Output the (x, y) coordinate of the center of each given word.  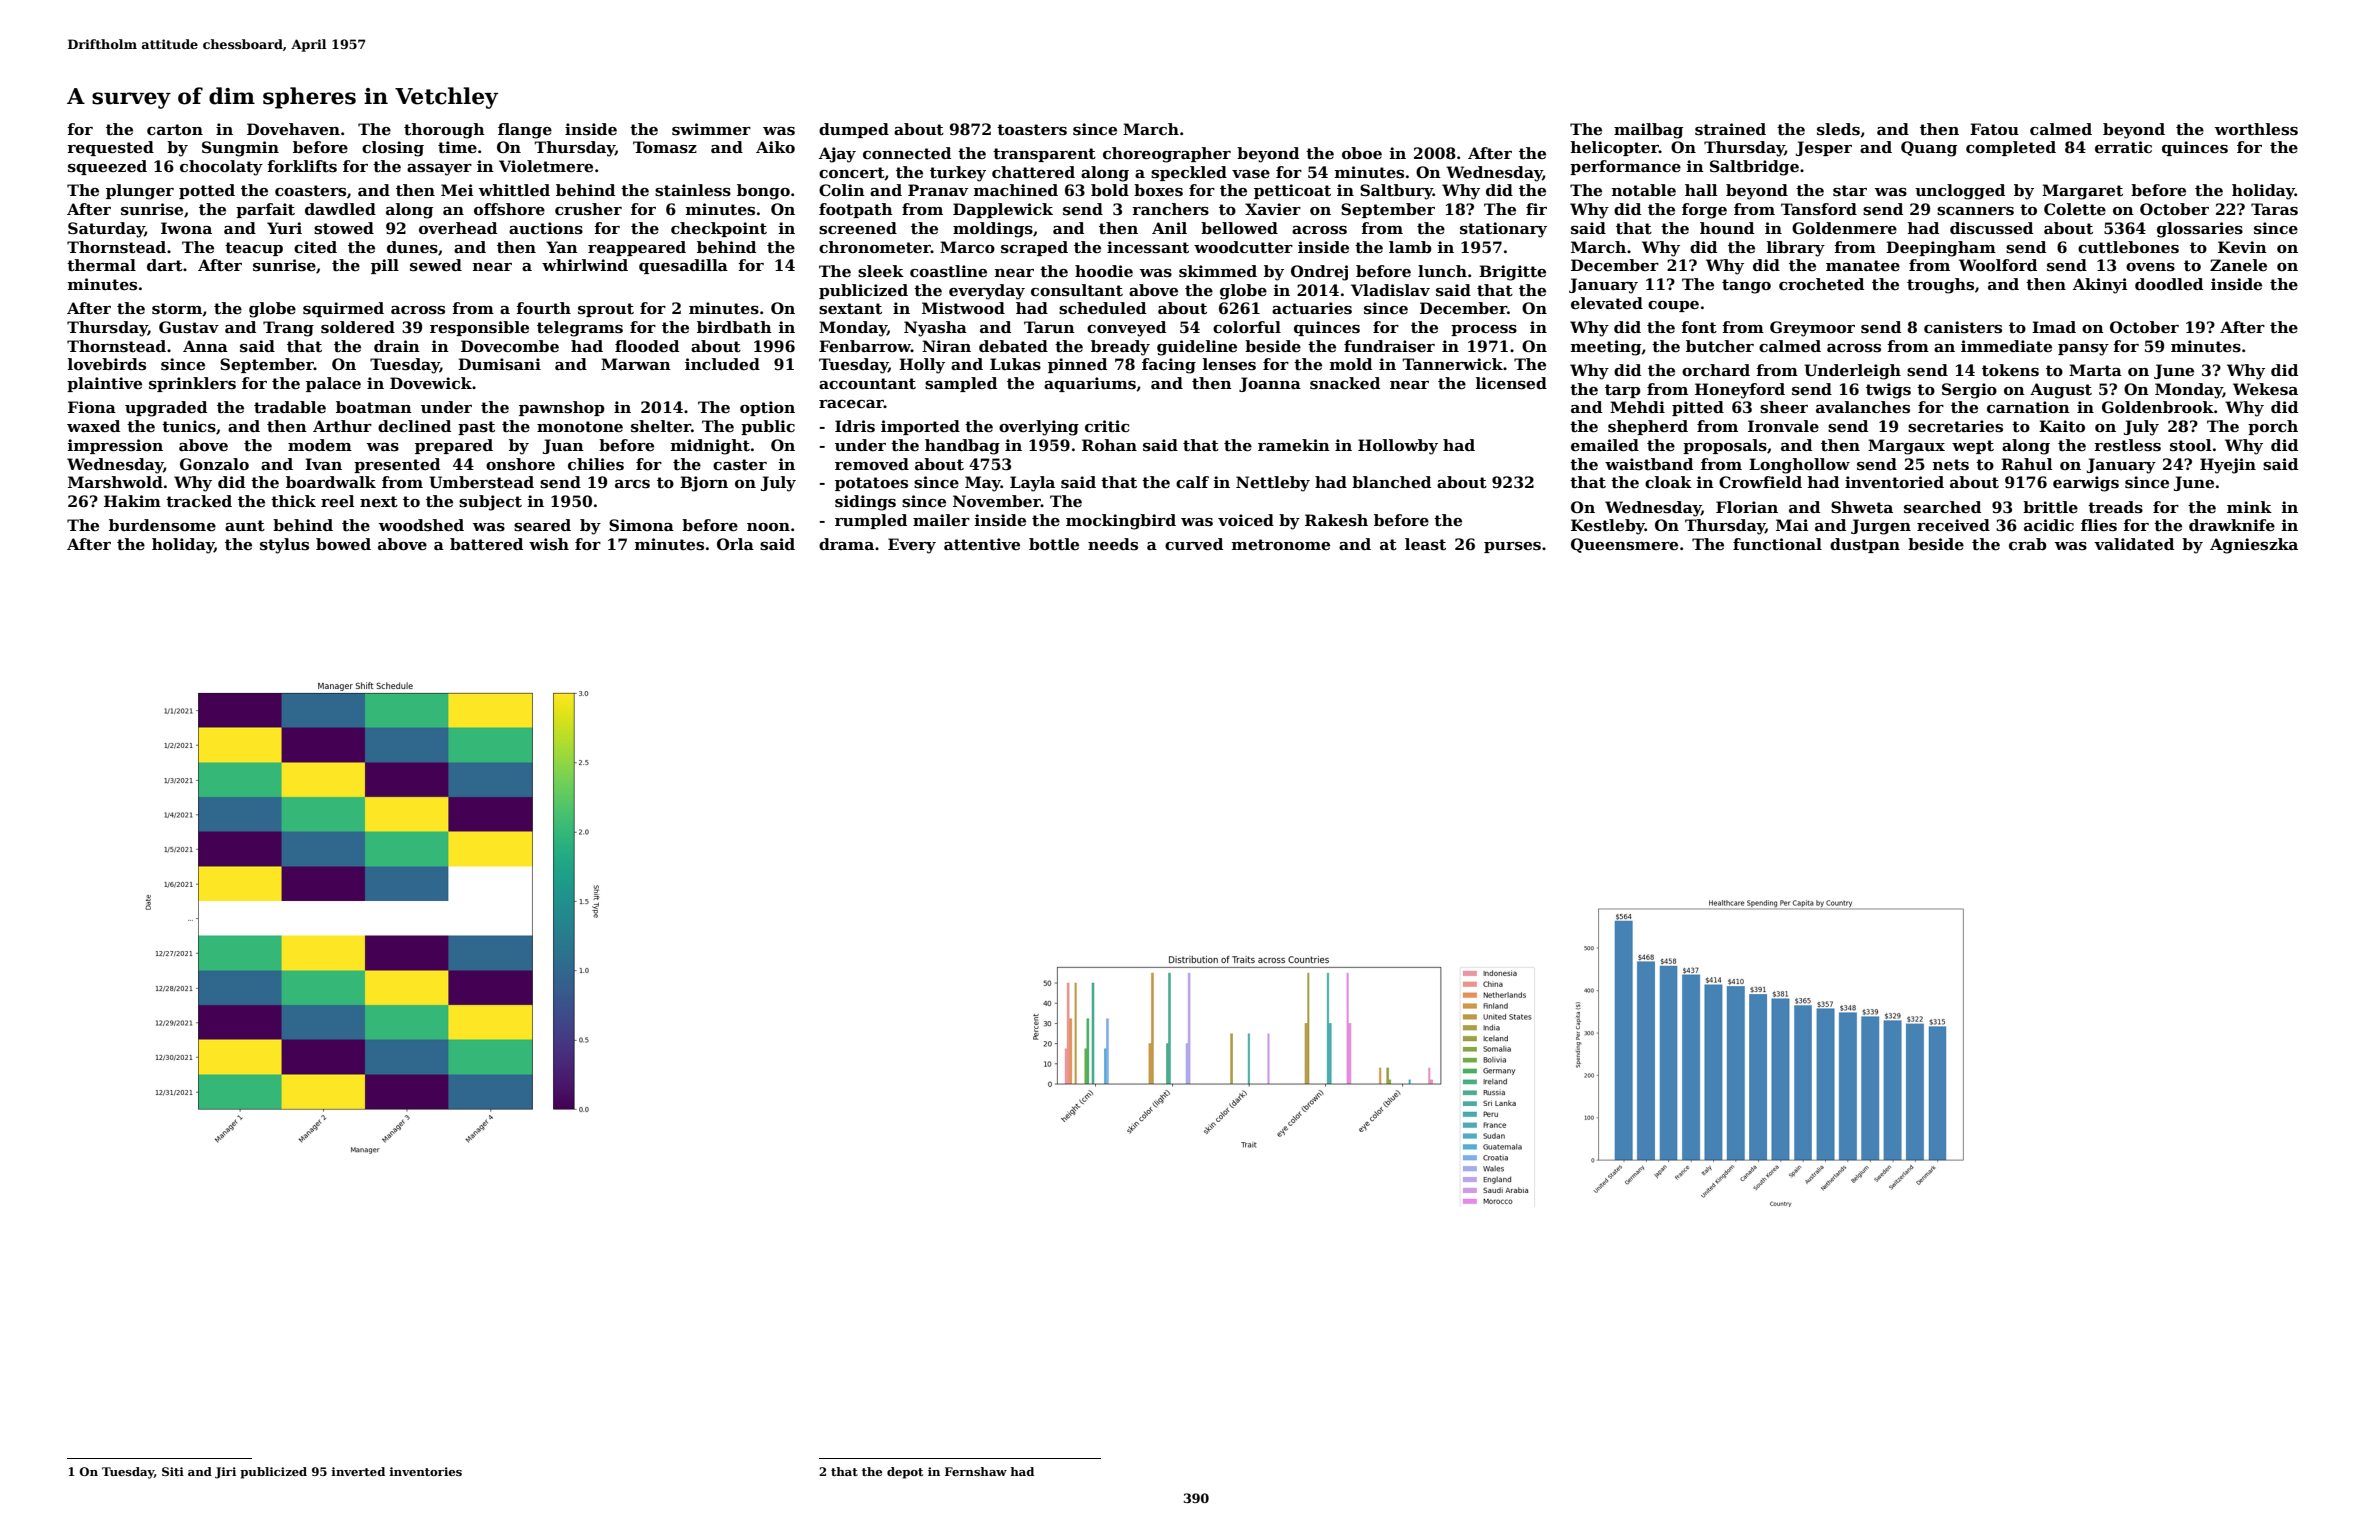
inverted (358, 1471)
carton (175, 129)
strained (1730, 129)
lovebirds (107, 364)
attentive (982, 544)
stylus (284, 546)
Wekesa (2265, 389)
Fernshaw (976, 1471)
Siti (173, 1471)
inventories (425, 1471)
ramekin (1294, 445)
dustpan (1865, 545)
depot (905, 1473)
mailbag (1648, 131)
